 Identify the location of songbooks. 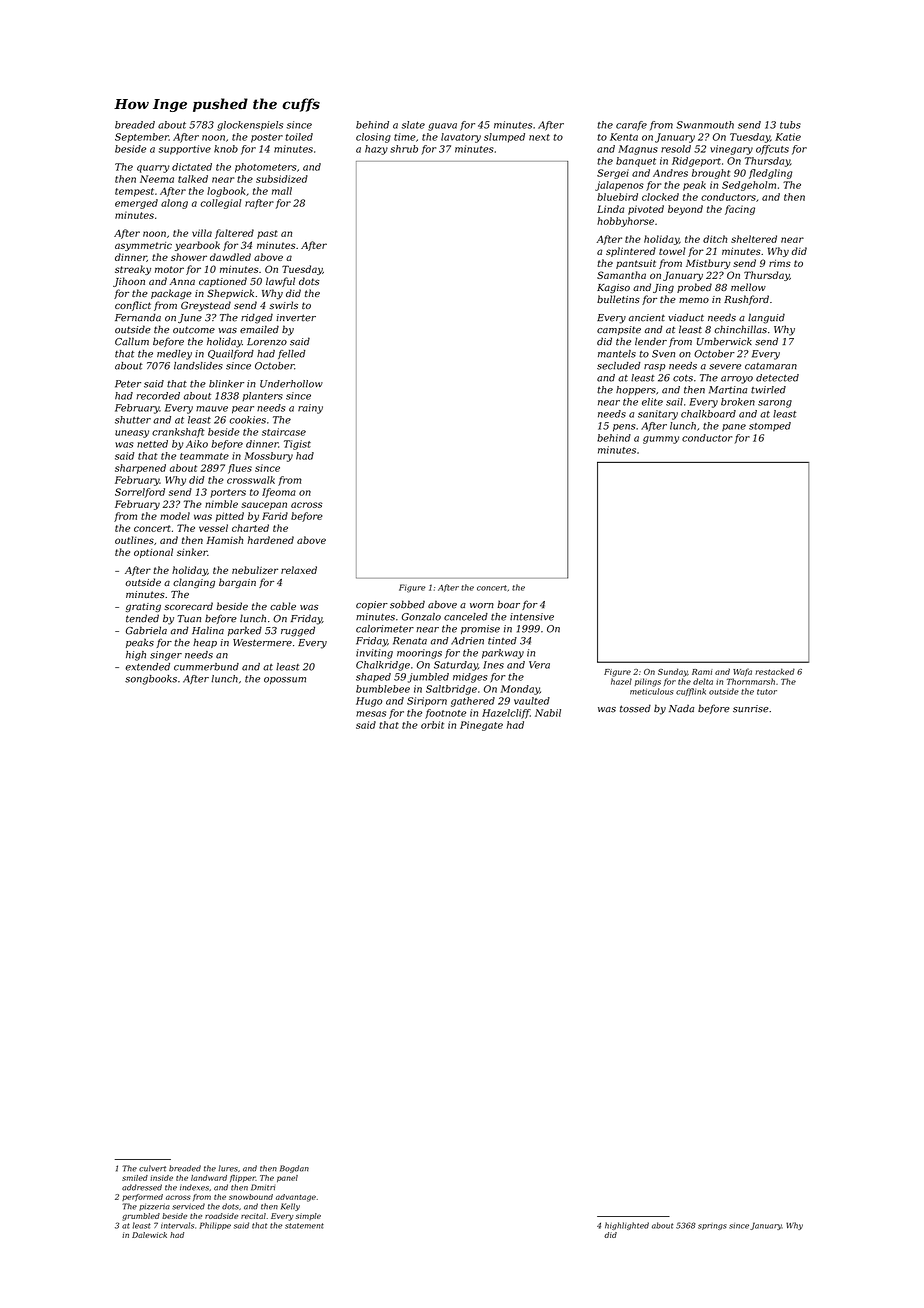
(151, 680).
